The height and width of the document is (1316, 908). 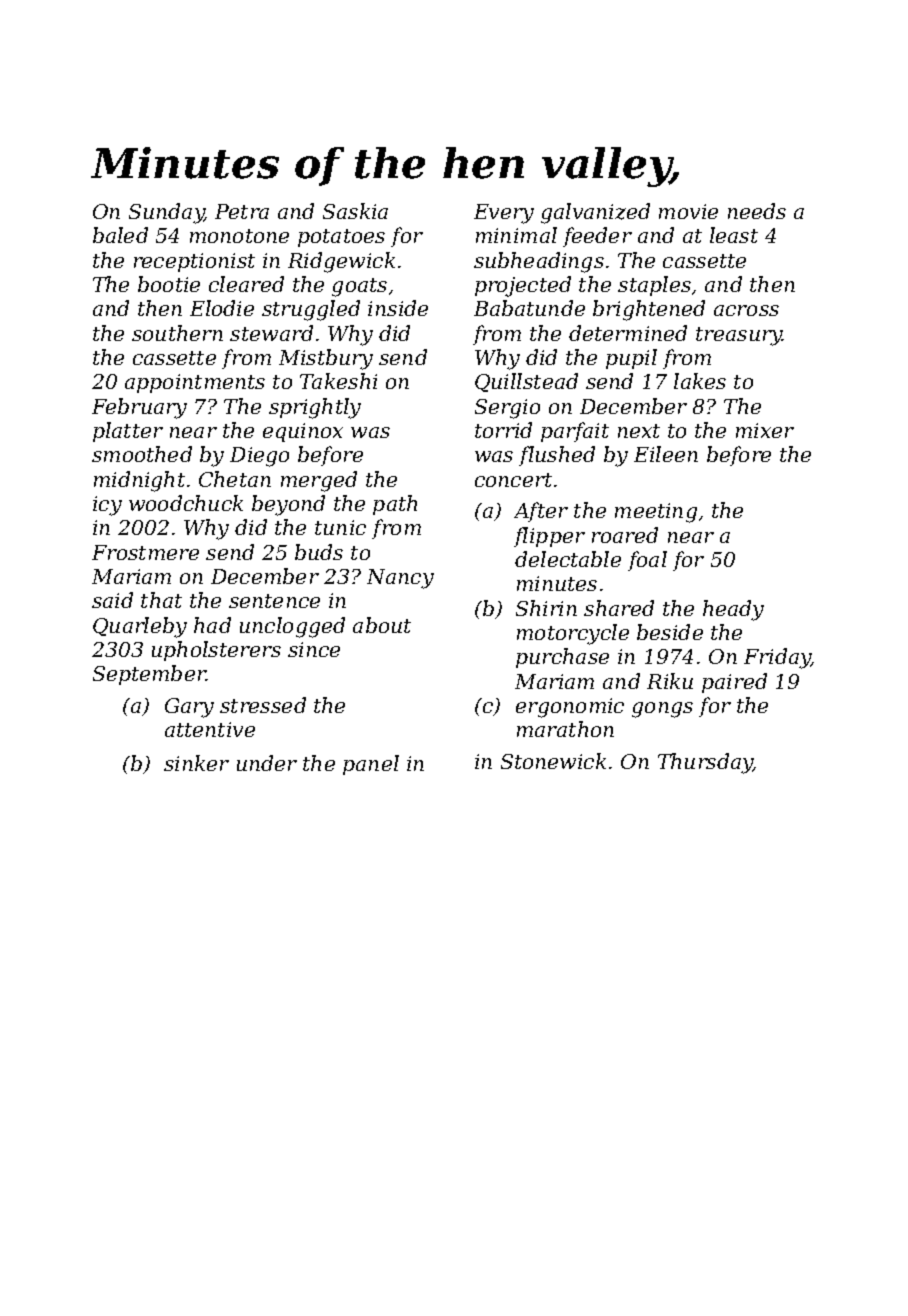 I want to click on mixer, so click(x=765, y=430).
